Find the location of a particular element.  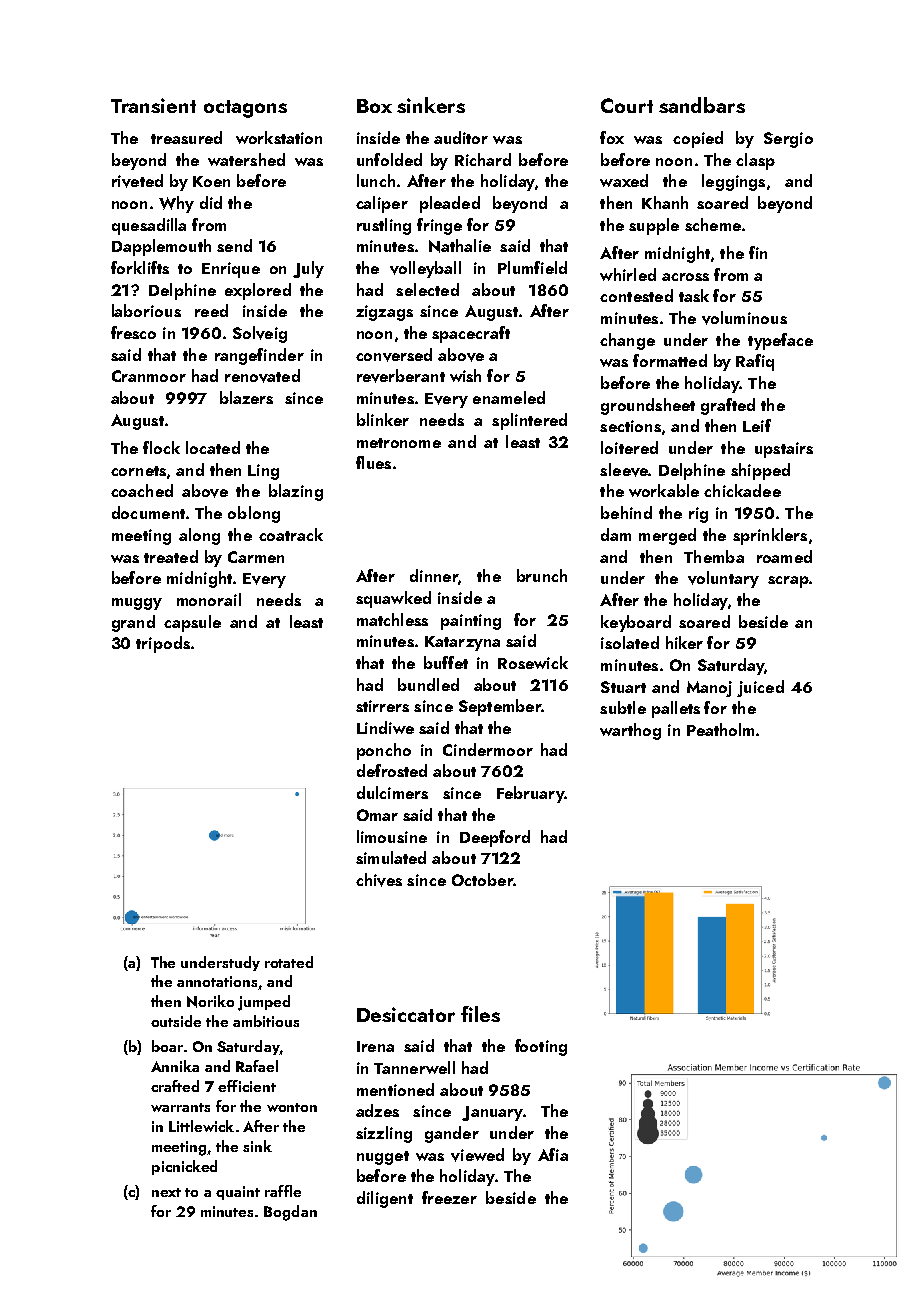

fringe is located at coordinates (439, 226).
